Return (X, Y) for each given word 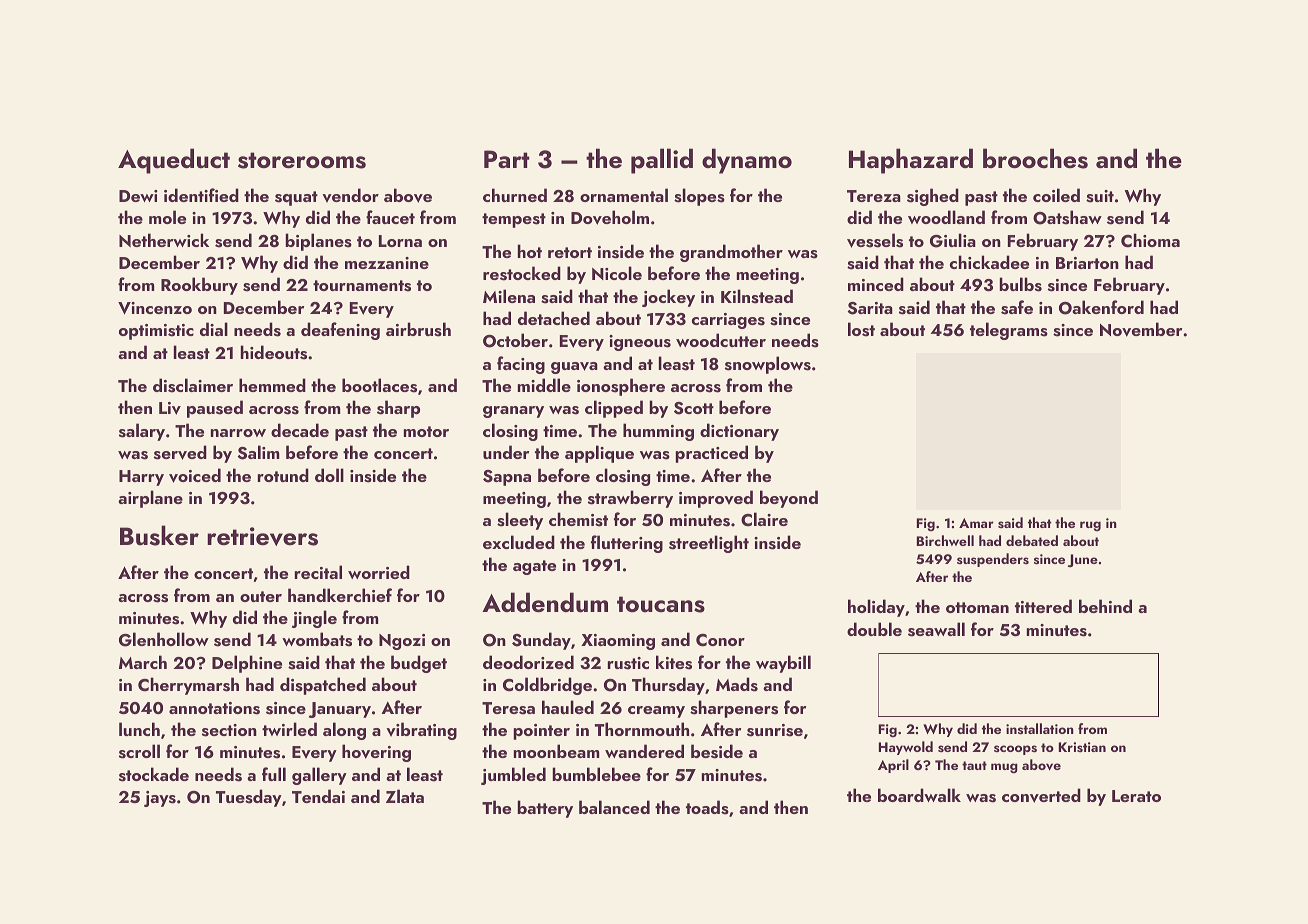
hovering (376, 753)
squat (296, 198)
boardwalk (919, 795)
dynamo (747, 161)
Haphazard (911, 161)
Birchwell (945, 540)
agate (534, 567)
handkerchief (340, 595)
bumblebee (596, 774)
